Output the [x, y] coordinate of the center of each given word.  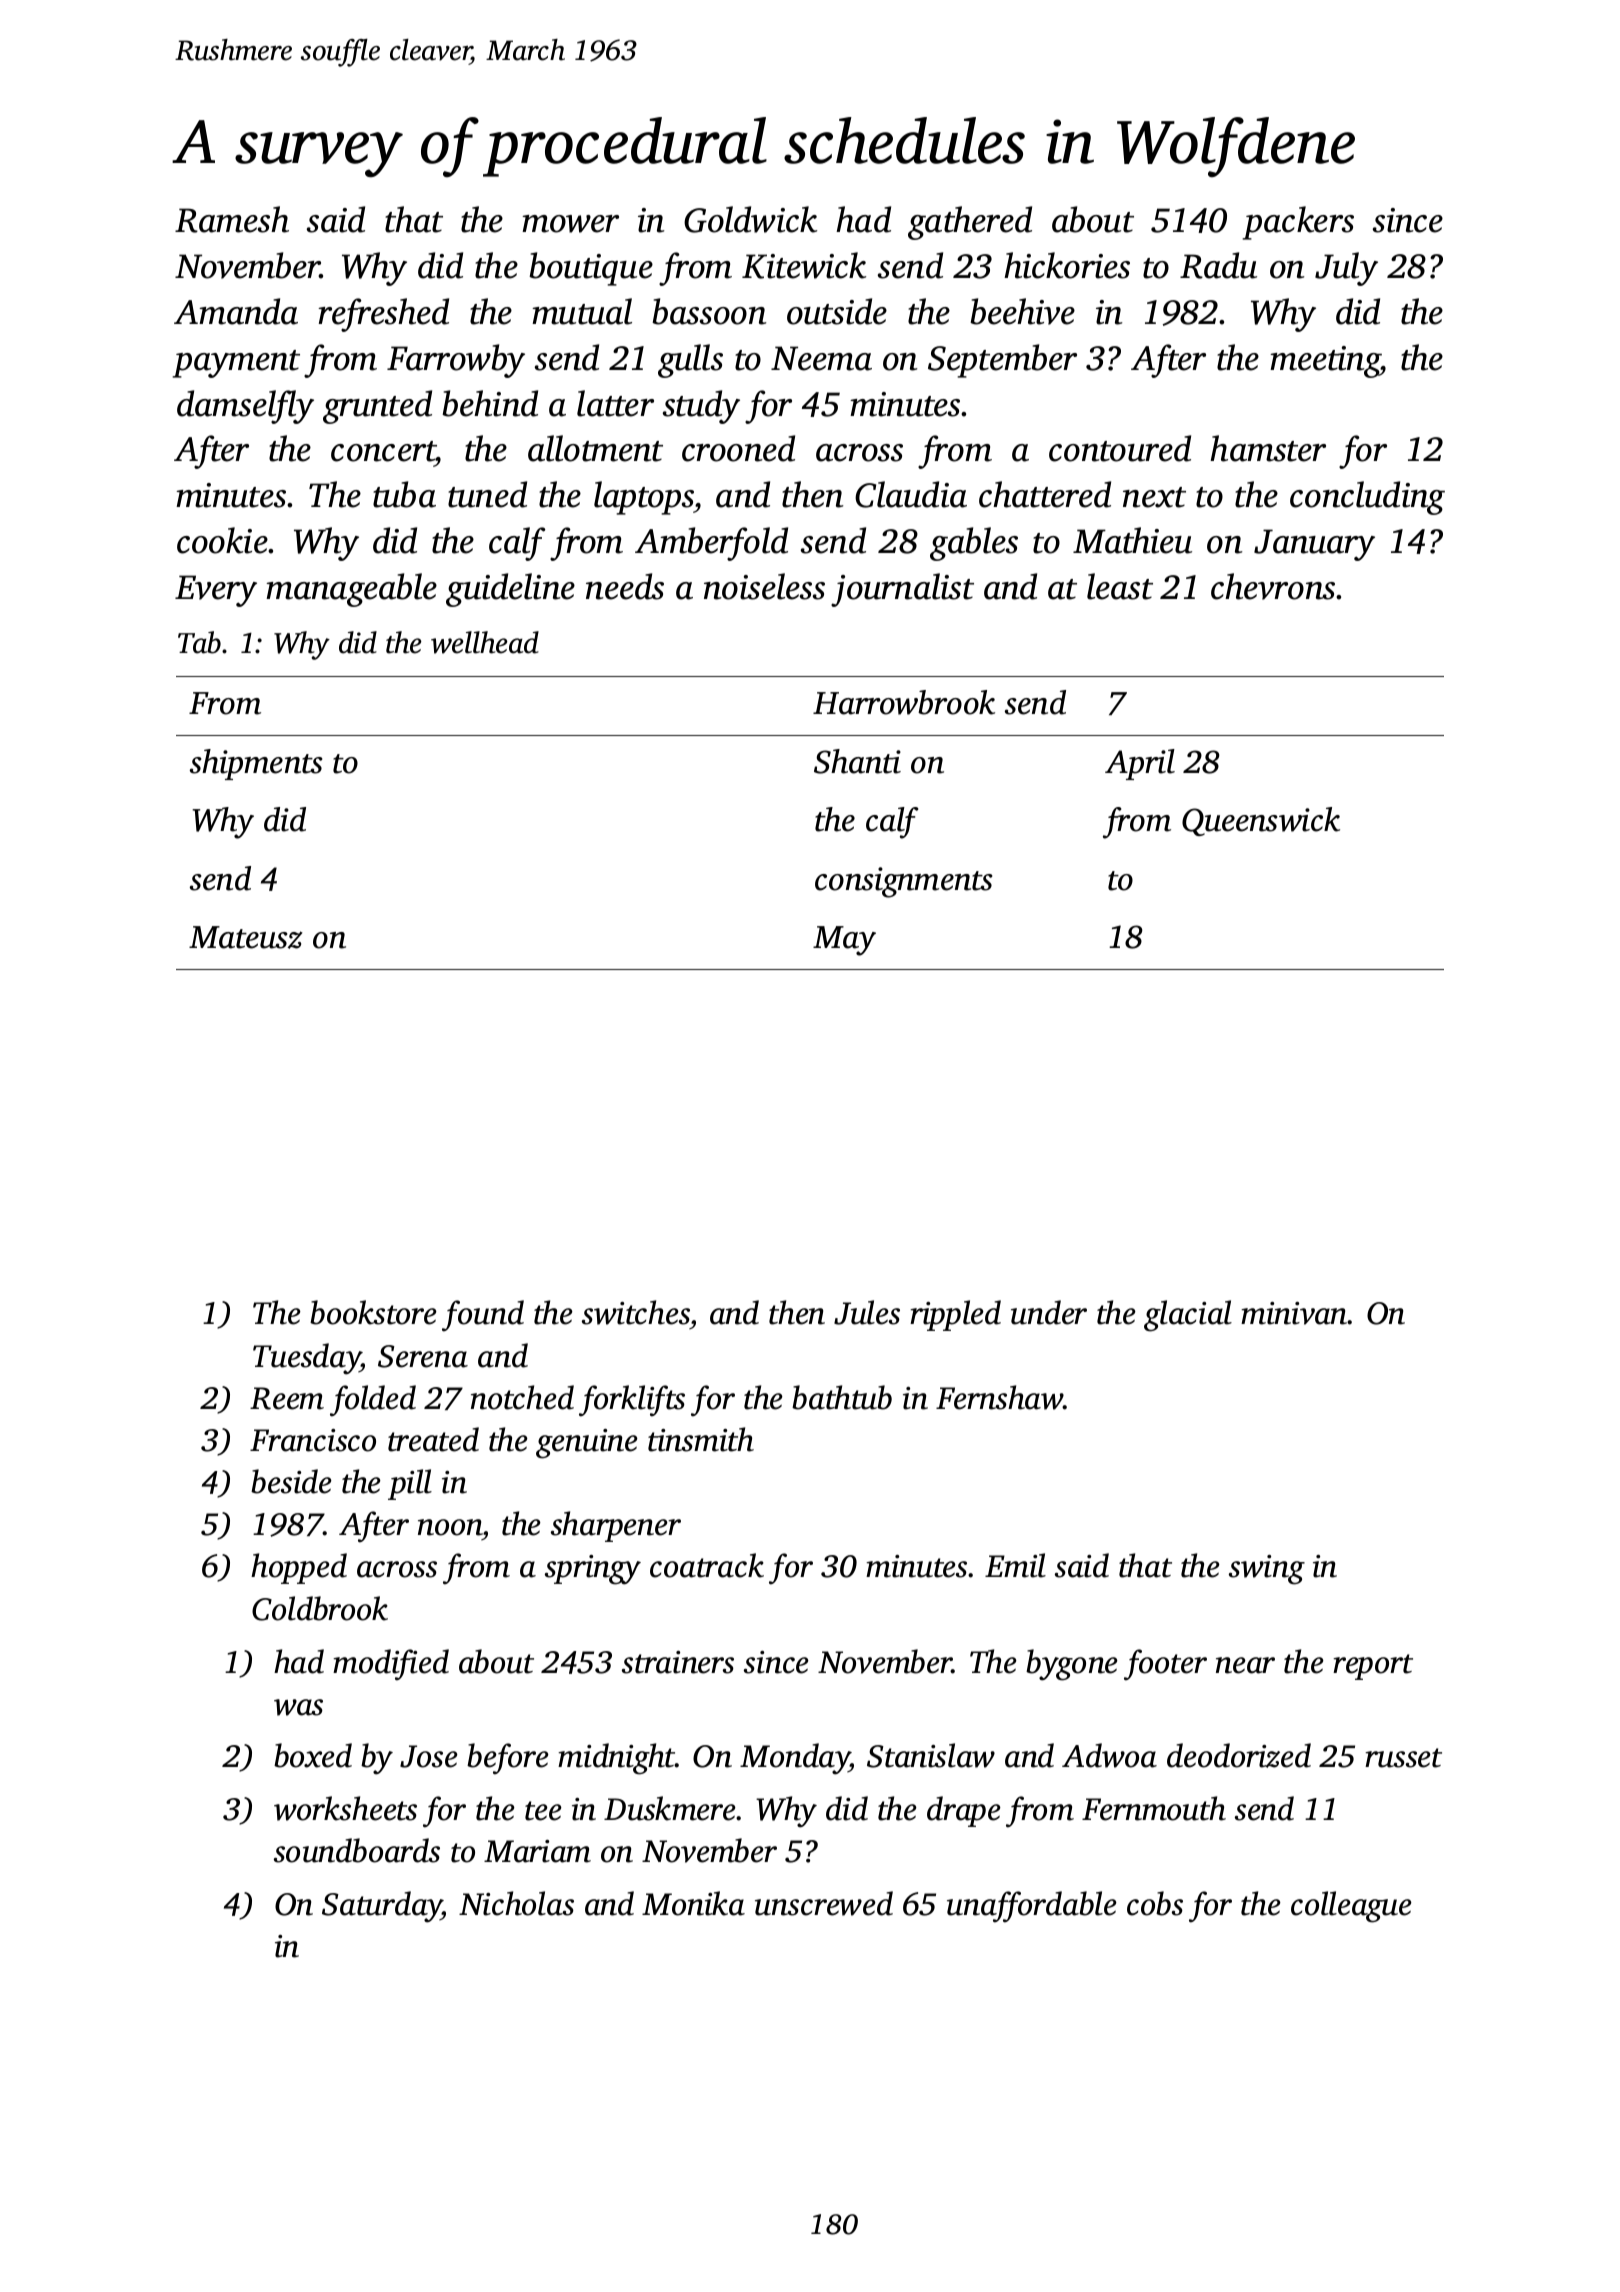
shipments [256, 764]
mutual [582, 311]
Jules [867, 1312]
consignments [903, 882]
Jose [429, 1756]
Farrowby [456, 361]
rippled [955, 1315]
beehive [1022, 311]
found [483, 1316]
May [844, 941]
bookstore [373, 1312]
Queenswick [1261, 821]
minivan [1294, 1313]
